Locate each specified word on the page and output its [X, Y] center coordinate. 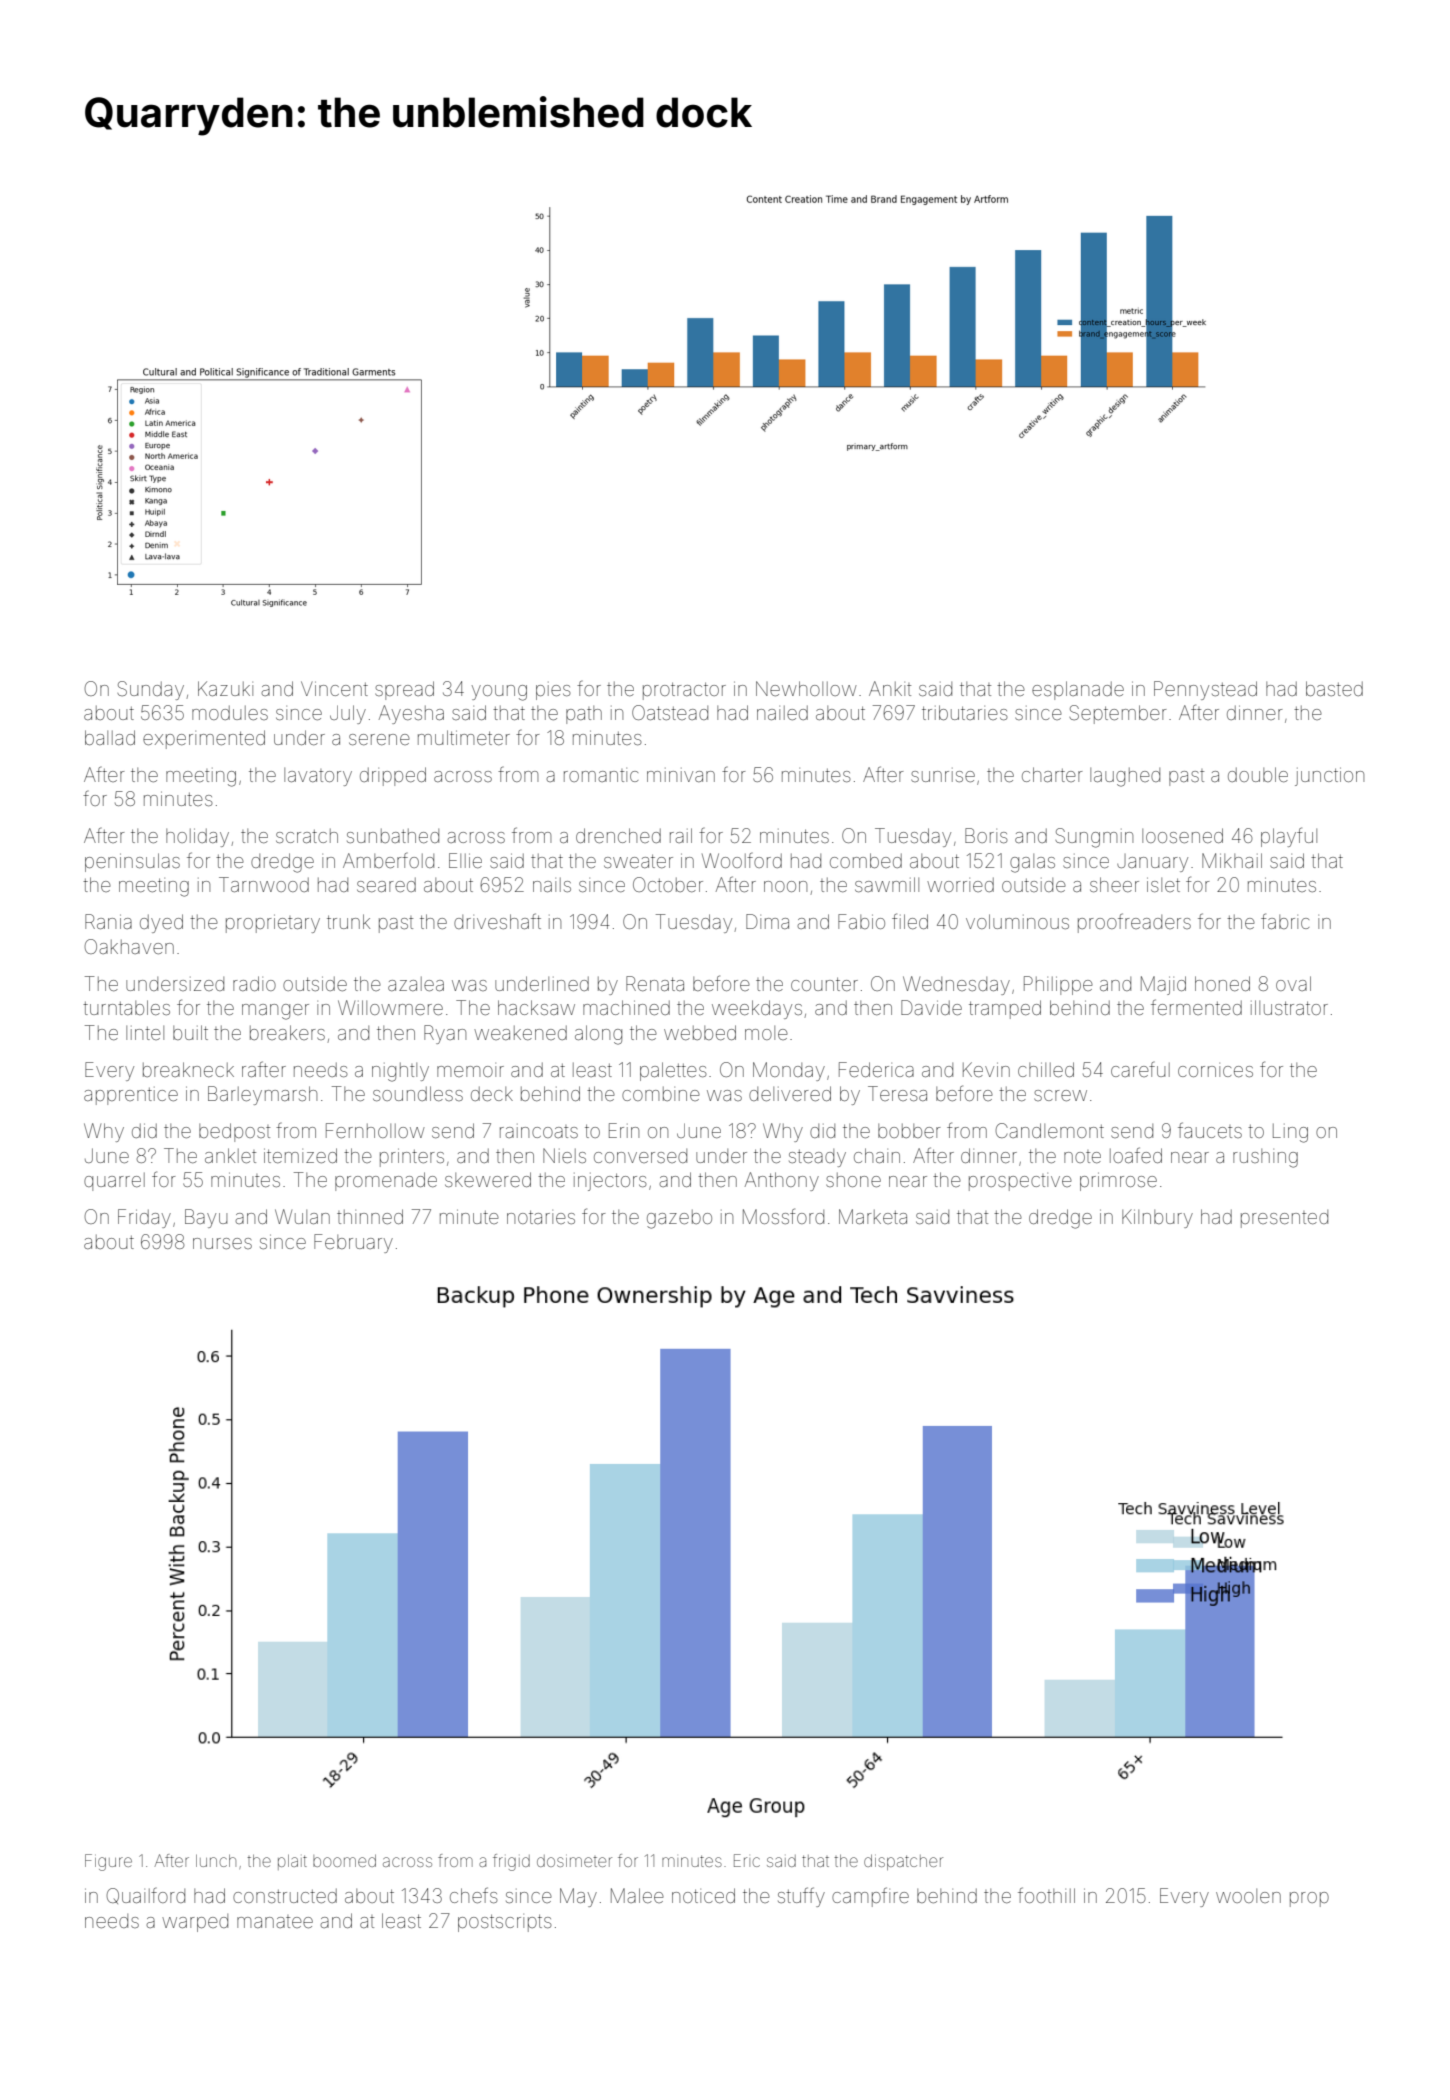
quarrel [114, 1182]
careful [1140, 1069]
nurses [222, 1243]
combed [866, 860]
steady [817, 1158]
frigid [511, 1862]
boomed [344, 1861]
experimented [204, 739]
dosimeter [574, 1861]
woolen [1248, 1896]
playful [1289, 837]
